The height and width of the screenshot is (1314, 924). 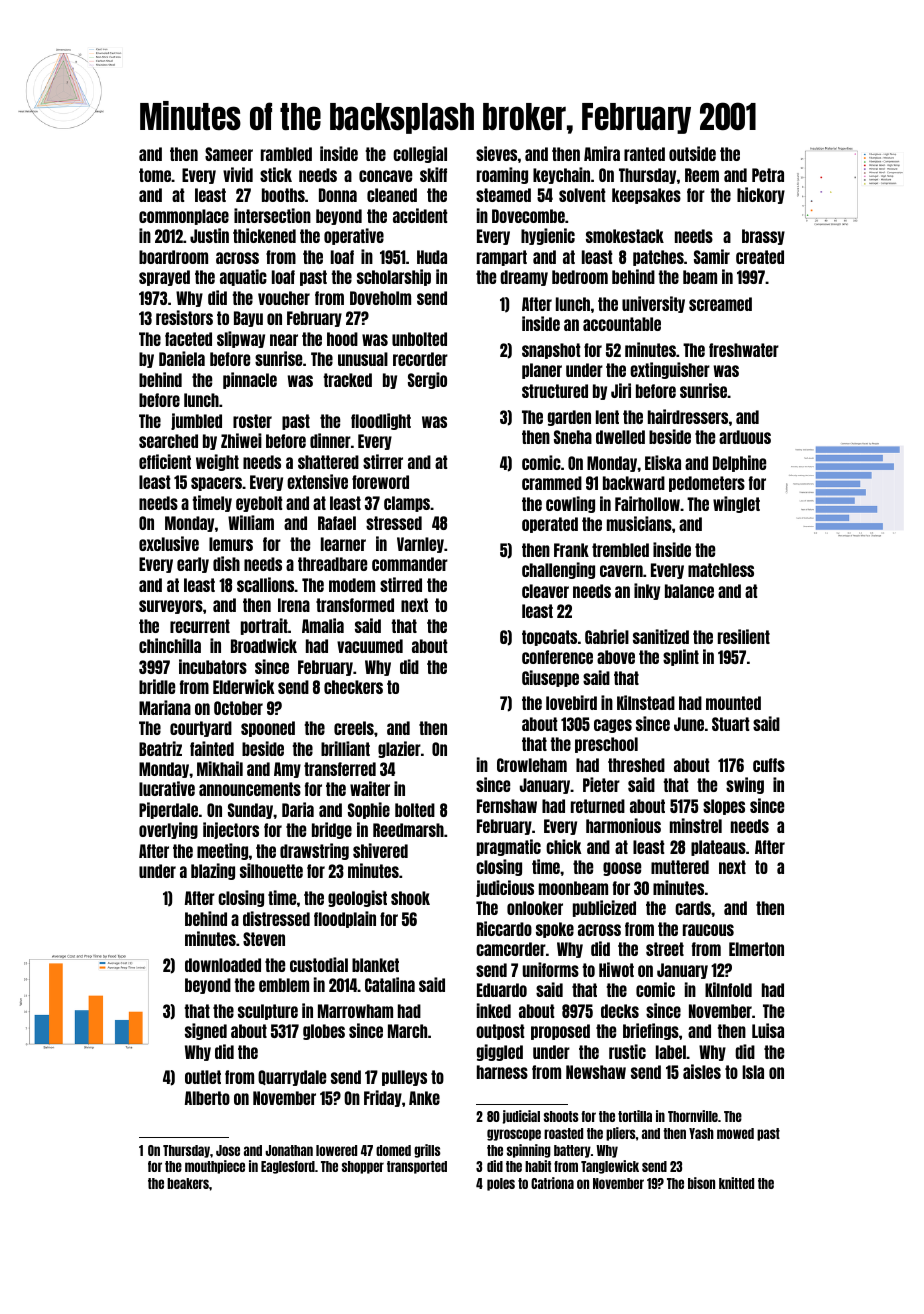 What do you see at coordinates (252, 421) in the screenshot?
I see `roster` at bounding box center [252, 421].
